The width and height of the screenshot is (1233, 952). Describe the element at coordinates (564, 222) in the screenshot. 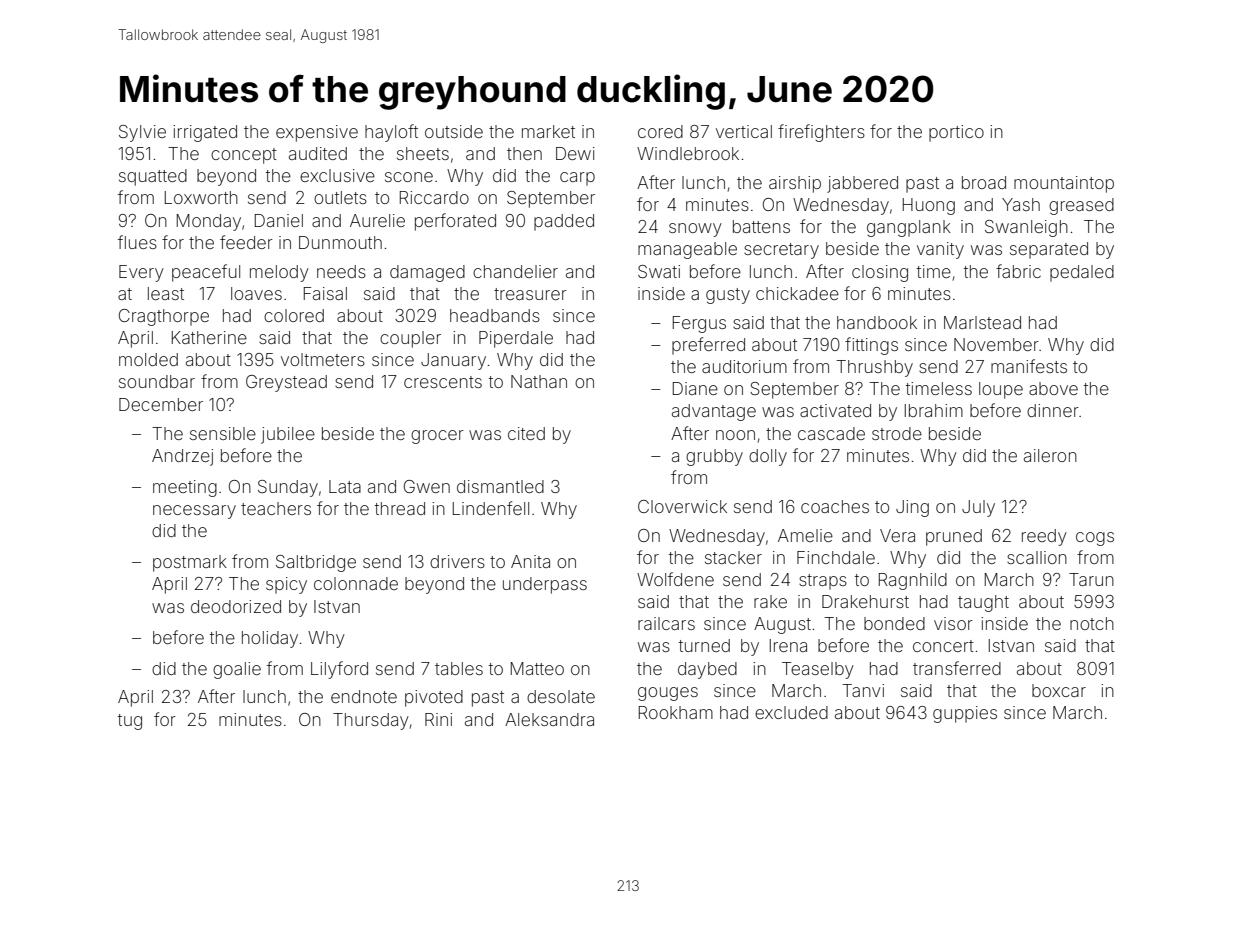

I see `padded` at that location.
